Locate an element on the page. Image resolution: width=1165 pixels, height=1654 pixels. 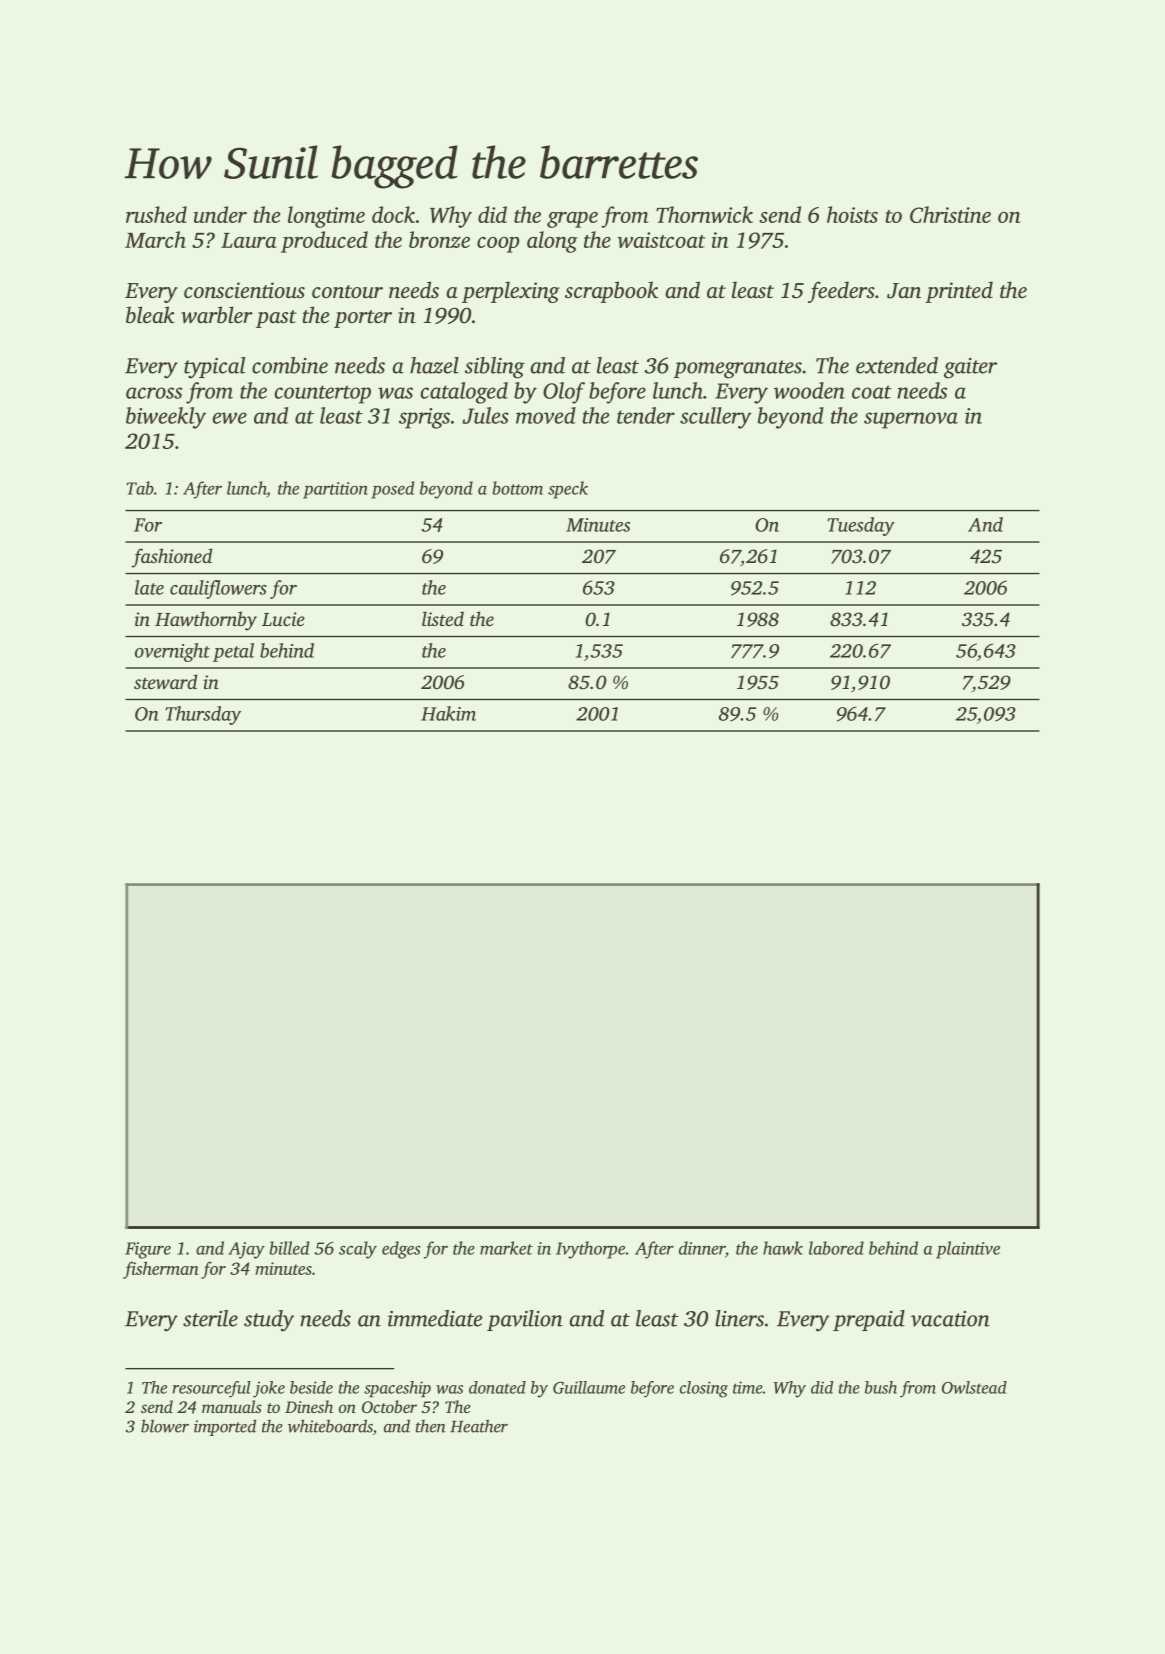
Tuesday is located at coordinates (861, 526).
